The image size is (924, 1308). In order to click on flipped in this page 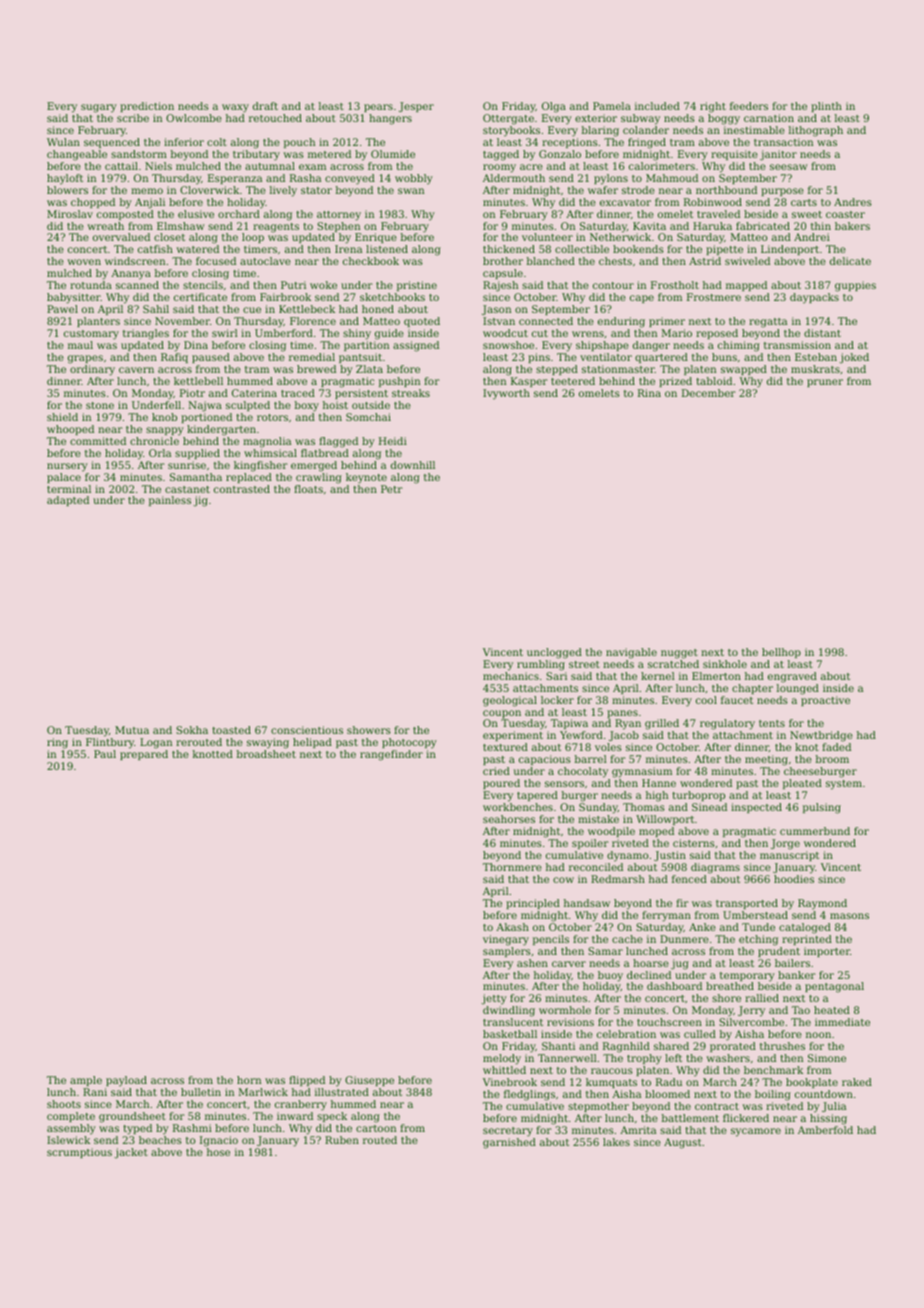, I will do `click(307, 1081)`.
